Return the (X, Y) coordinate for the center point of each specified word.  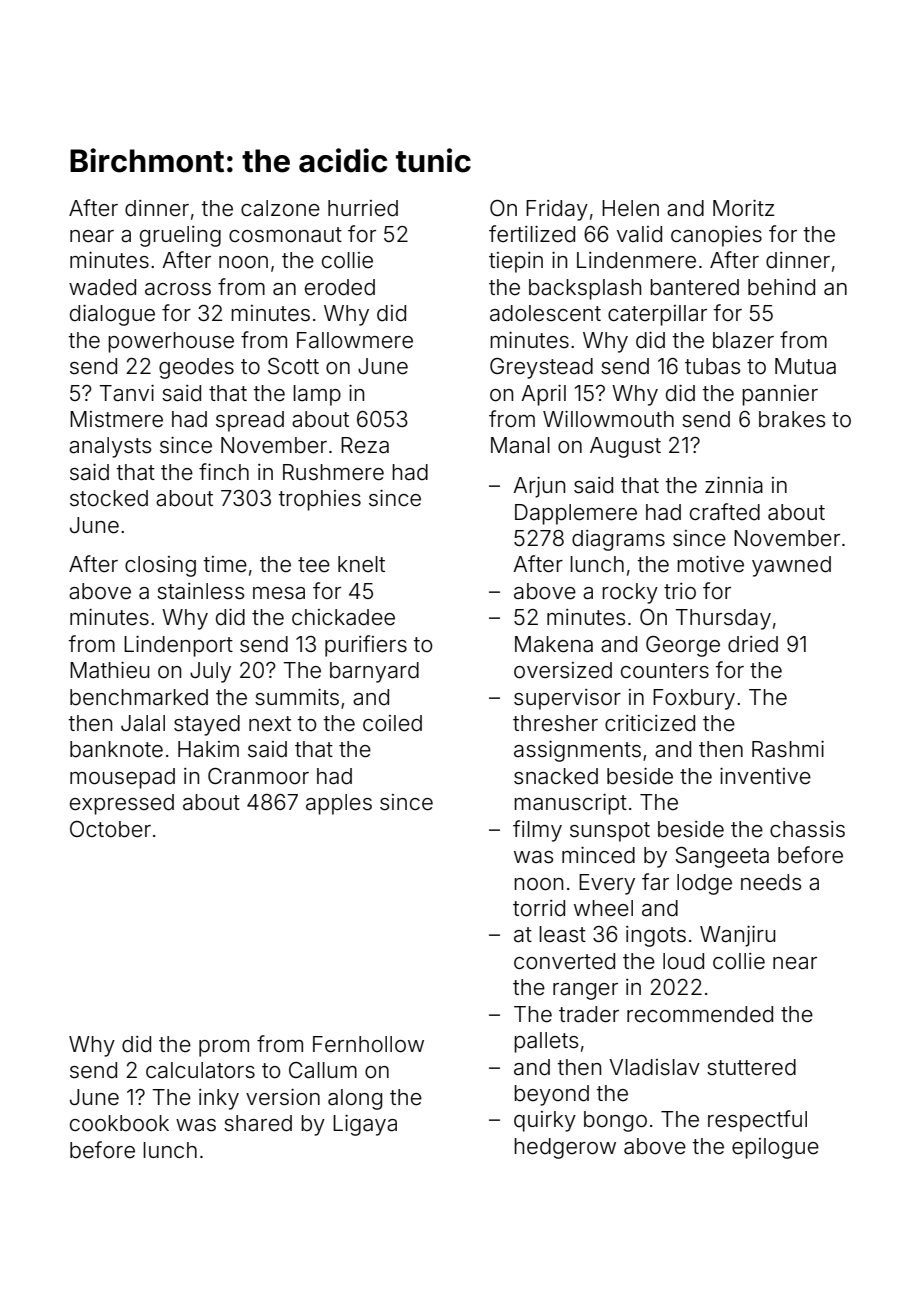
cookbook (119, 1123)
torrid (539, 908)
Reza (365, 445)
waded (102, 287)
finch (224, 471)
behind (781, 287)
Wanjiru (737, 936)
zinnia (734, 485)
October (110, 829)
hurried (363, 208)
